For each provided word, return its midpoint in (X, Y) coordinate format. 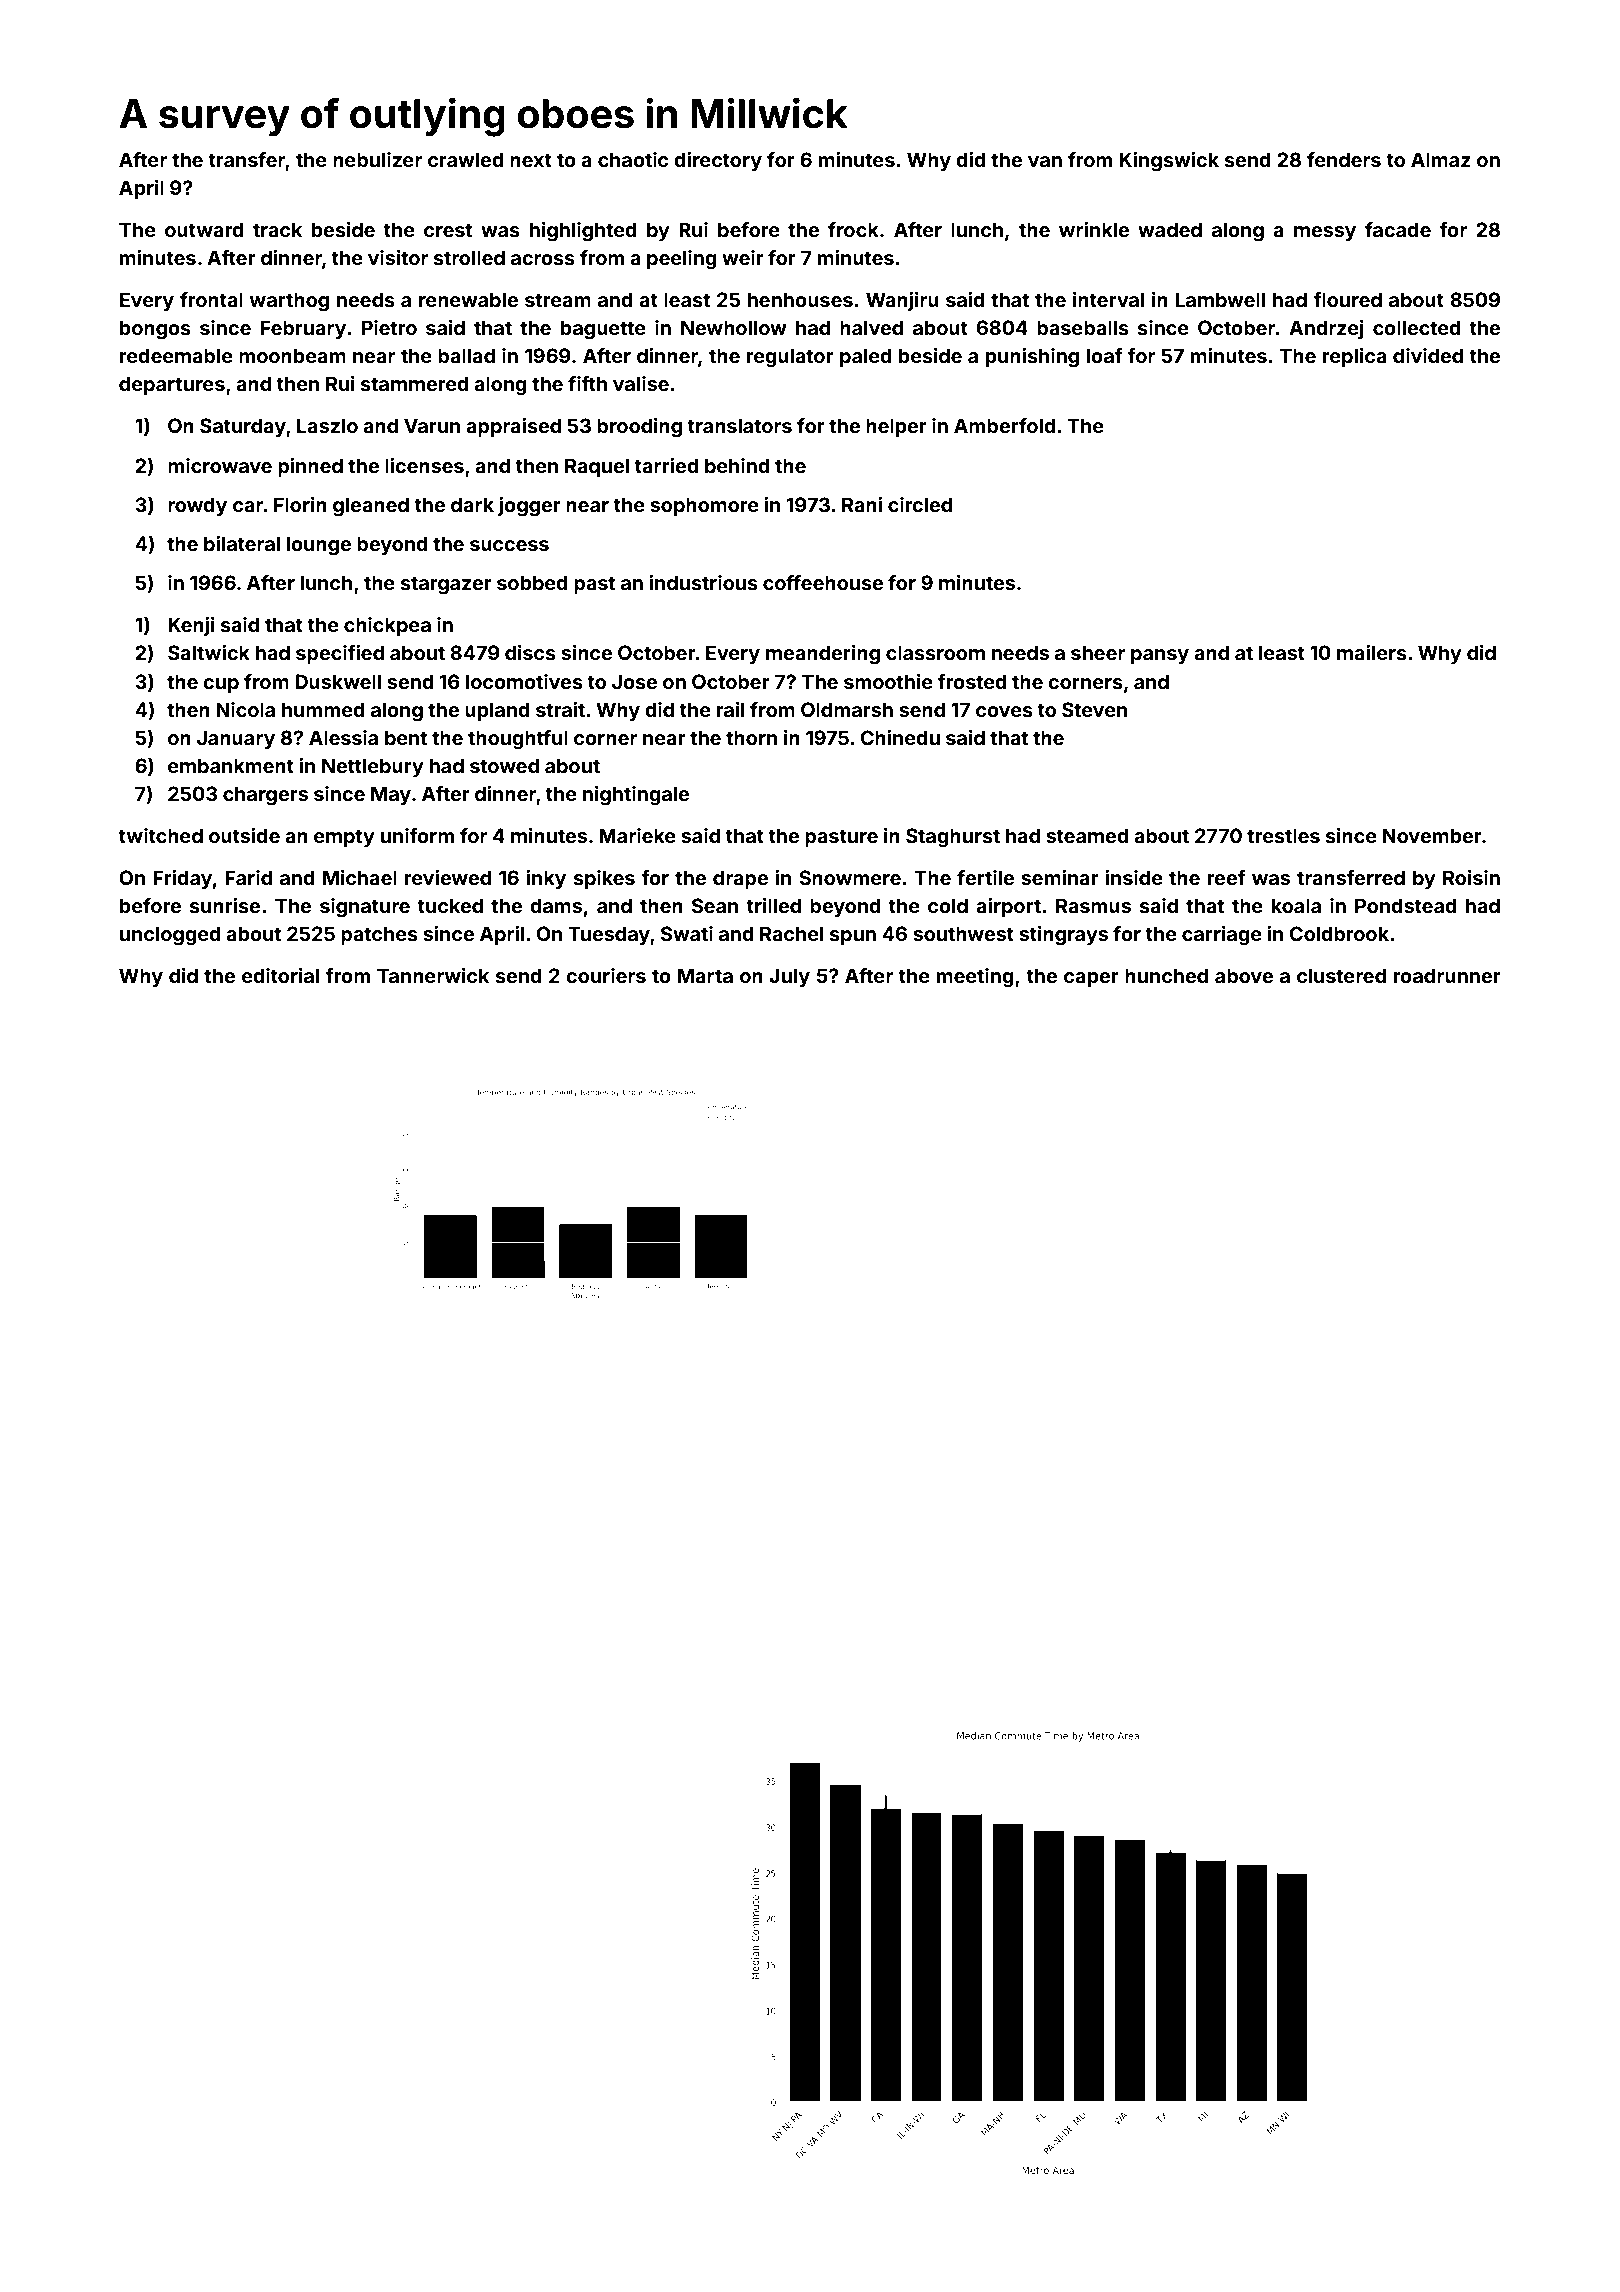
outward (204, 229)
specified (340, 654)
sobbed (532, 582)
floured (1348, 299)
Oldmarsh (847, 709)
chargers (265, 796)
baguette (603, 330)
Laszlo (327, 425)
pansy (1160, 656)
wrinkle (1094, 229)
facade (1398, 229)
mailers (1372, 652)
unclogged (170, 936)
